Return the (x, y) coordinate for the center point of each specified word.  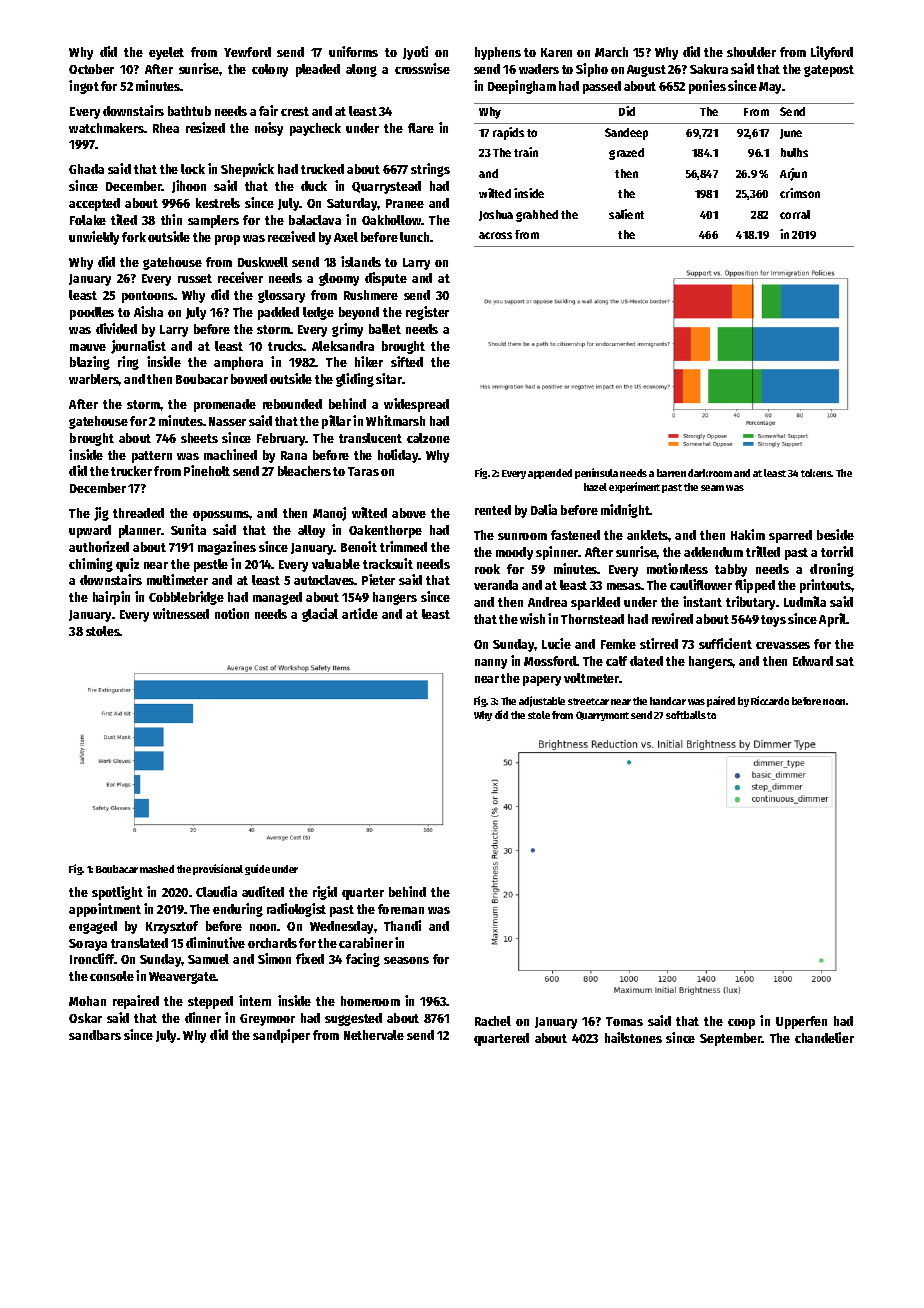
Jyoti (415, 53)
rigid (325, 893)
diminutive (215, 942)
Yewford (247, 52)
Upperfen (801, 1022)
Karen (556, 52)
